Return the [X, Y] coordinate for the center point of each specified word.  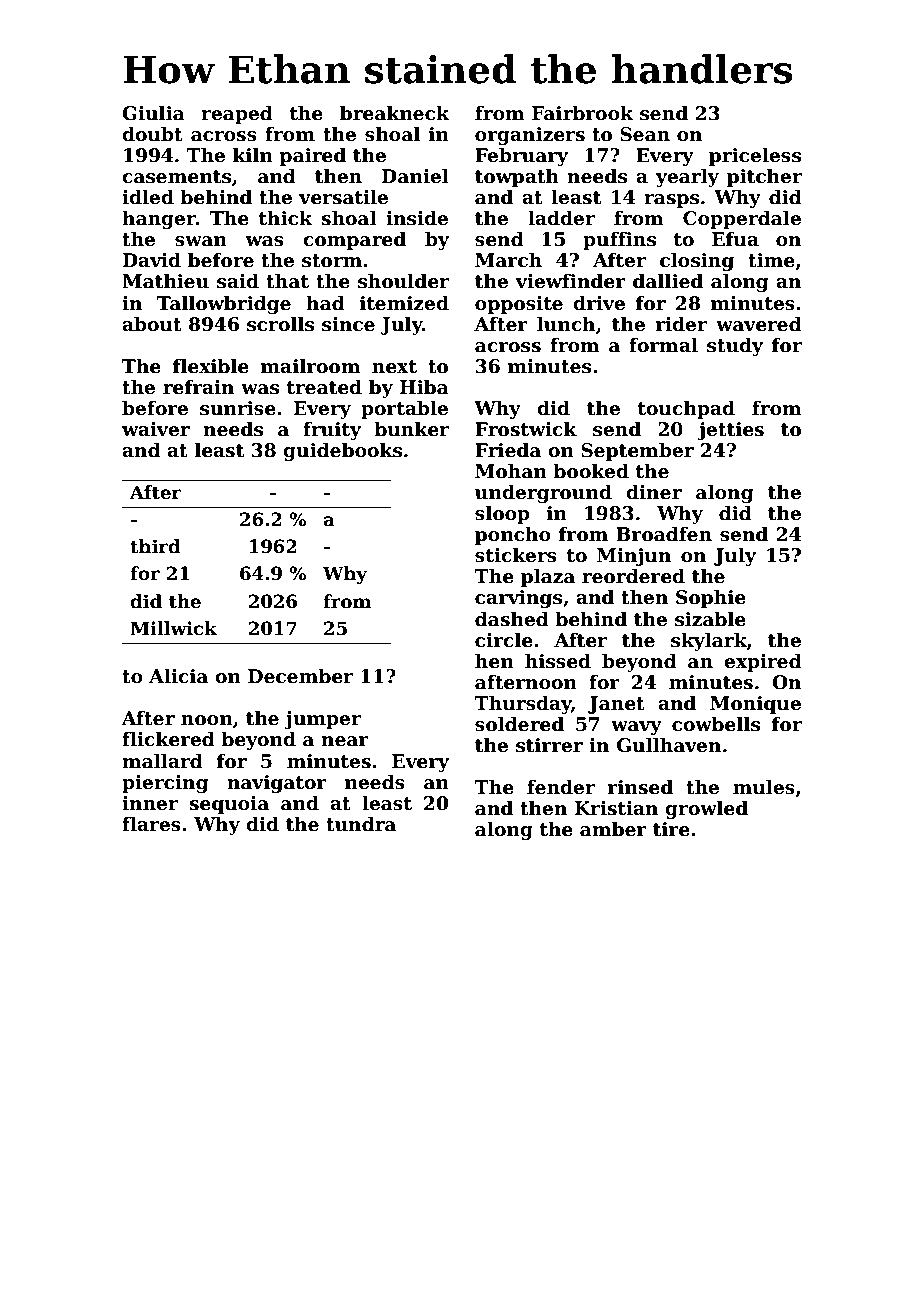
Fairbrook [583, 113]
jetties [731, 431]
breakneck [395, 113]
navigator [277, 784]
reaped [237, 114]
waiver [156, 429]
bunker [411, 429]
